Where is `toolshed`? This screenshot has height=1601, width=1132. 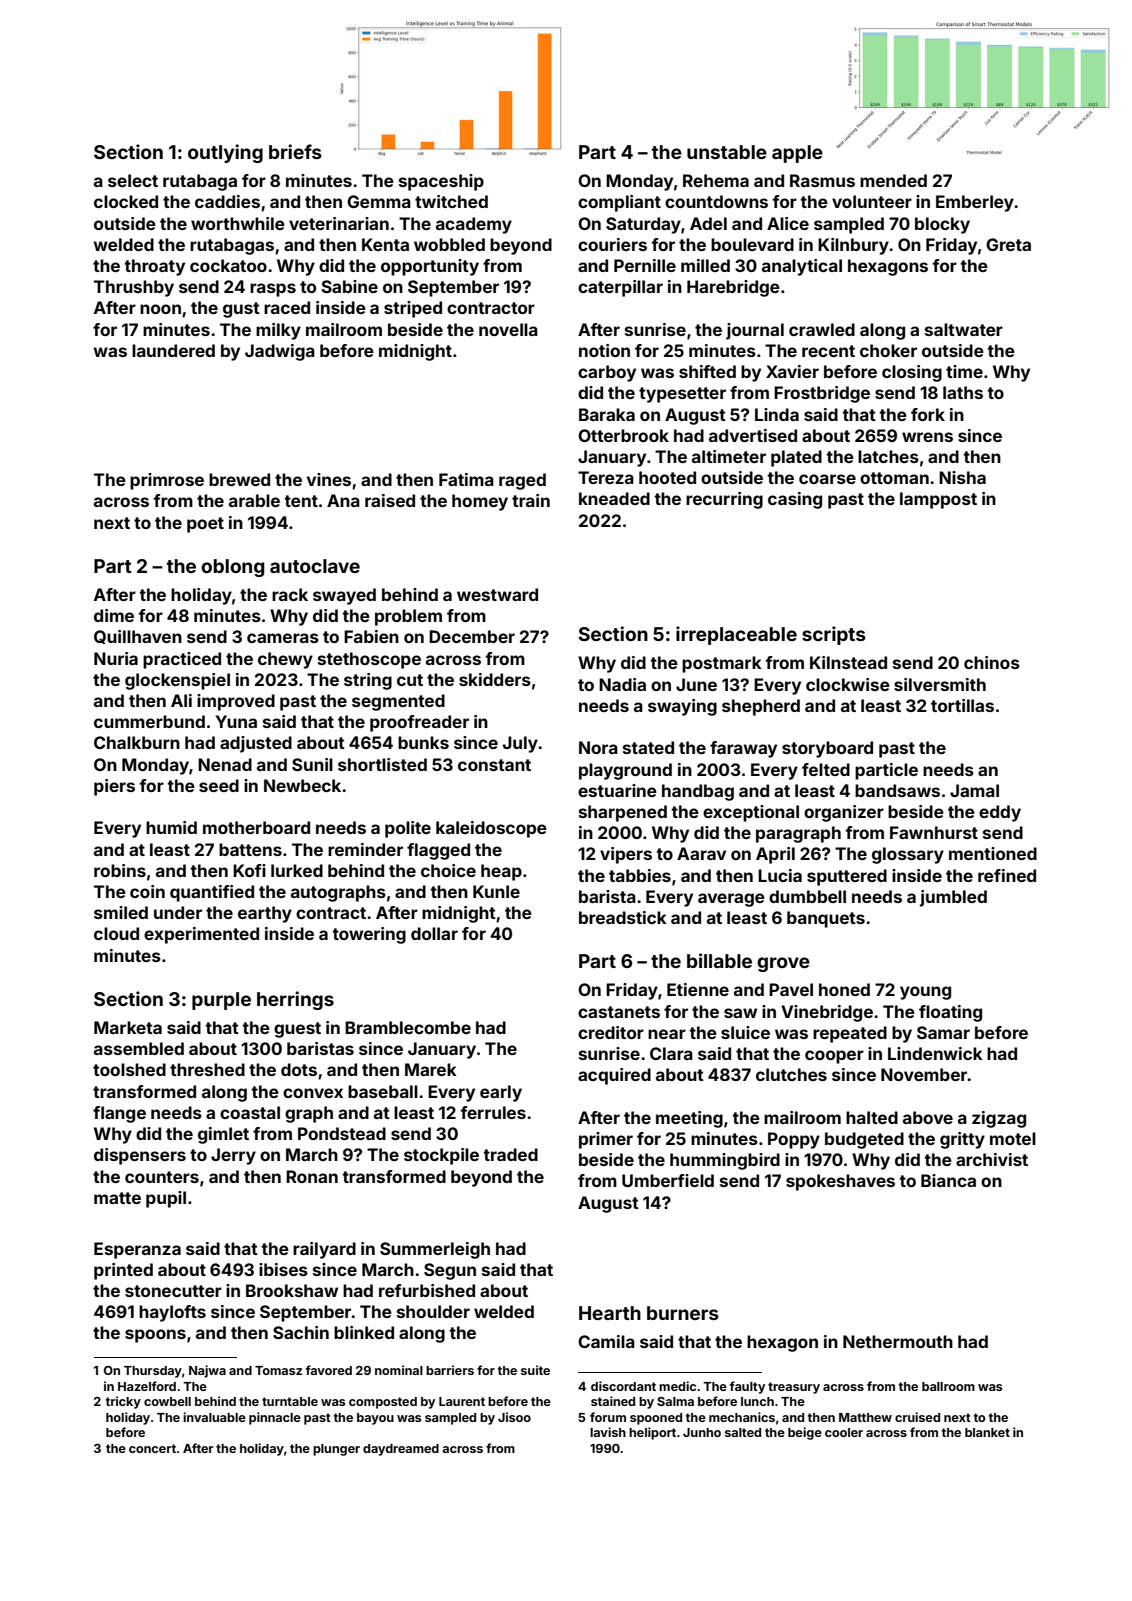 toolshed is located at coordinates (129, 1069).
